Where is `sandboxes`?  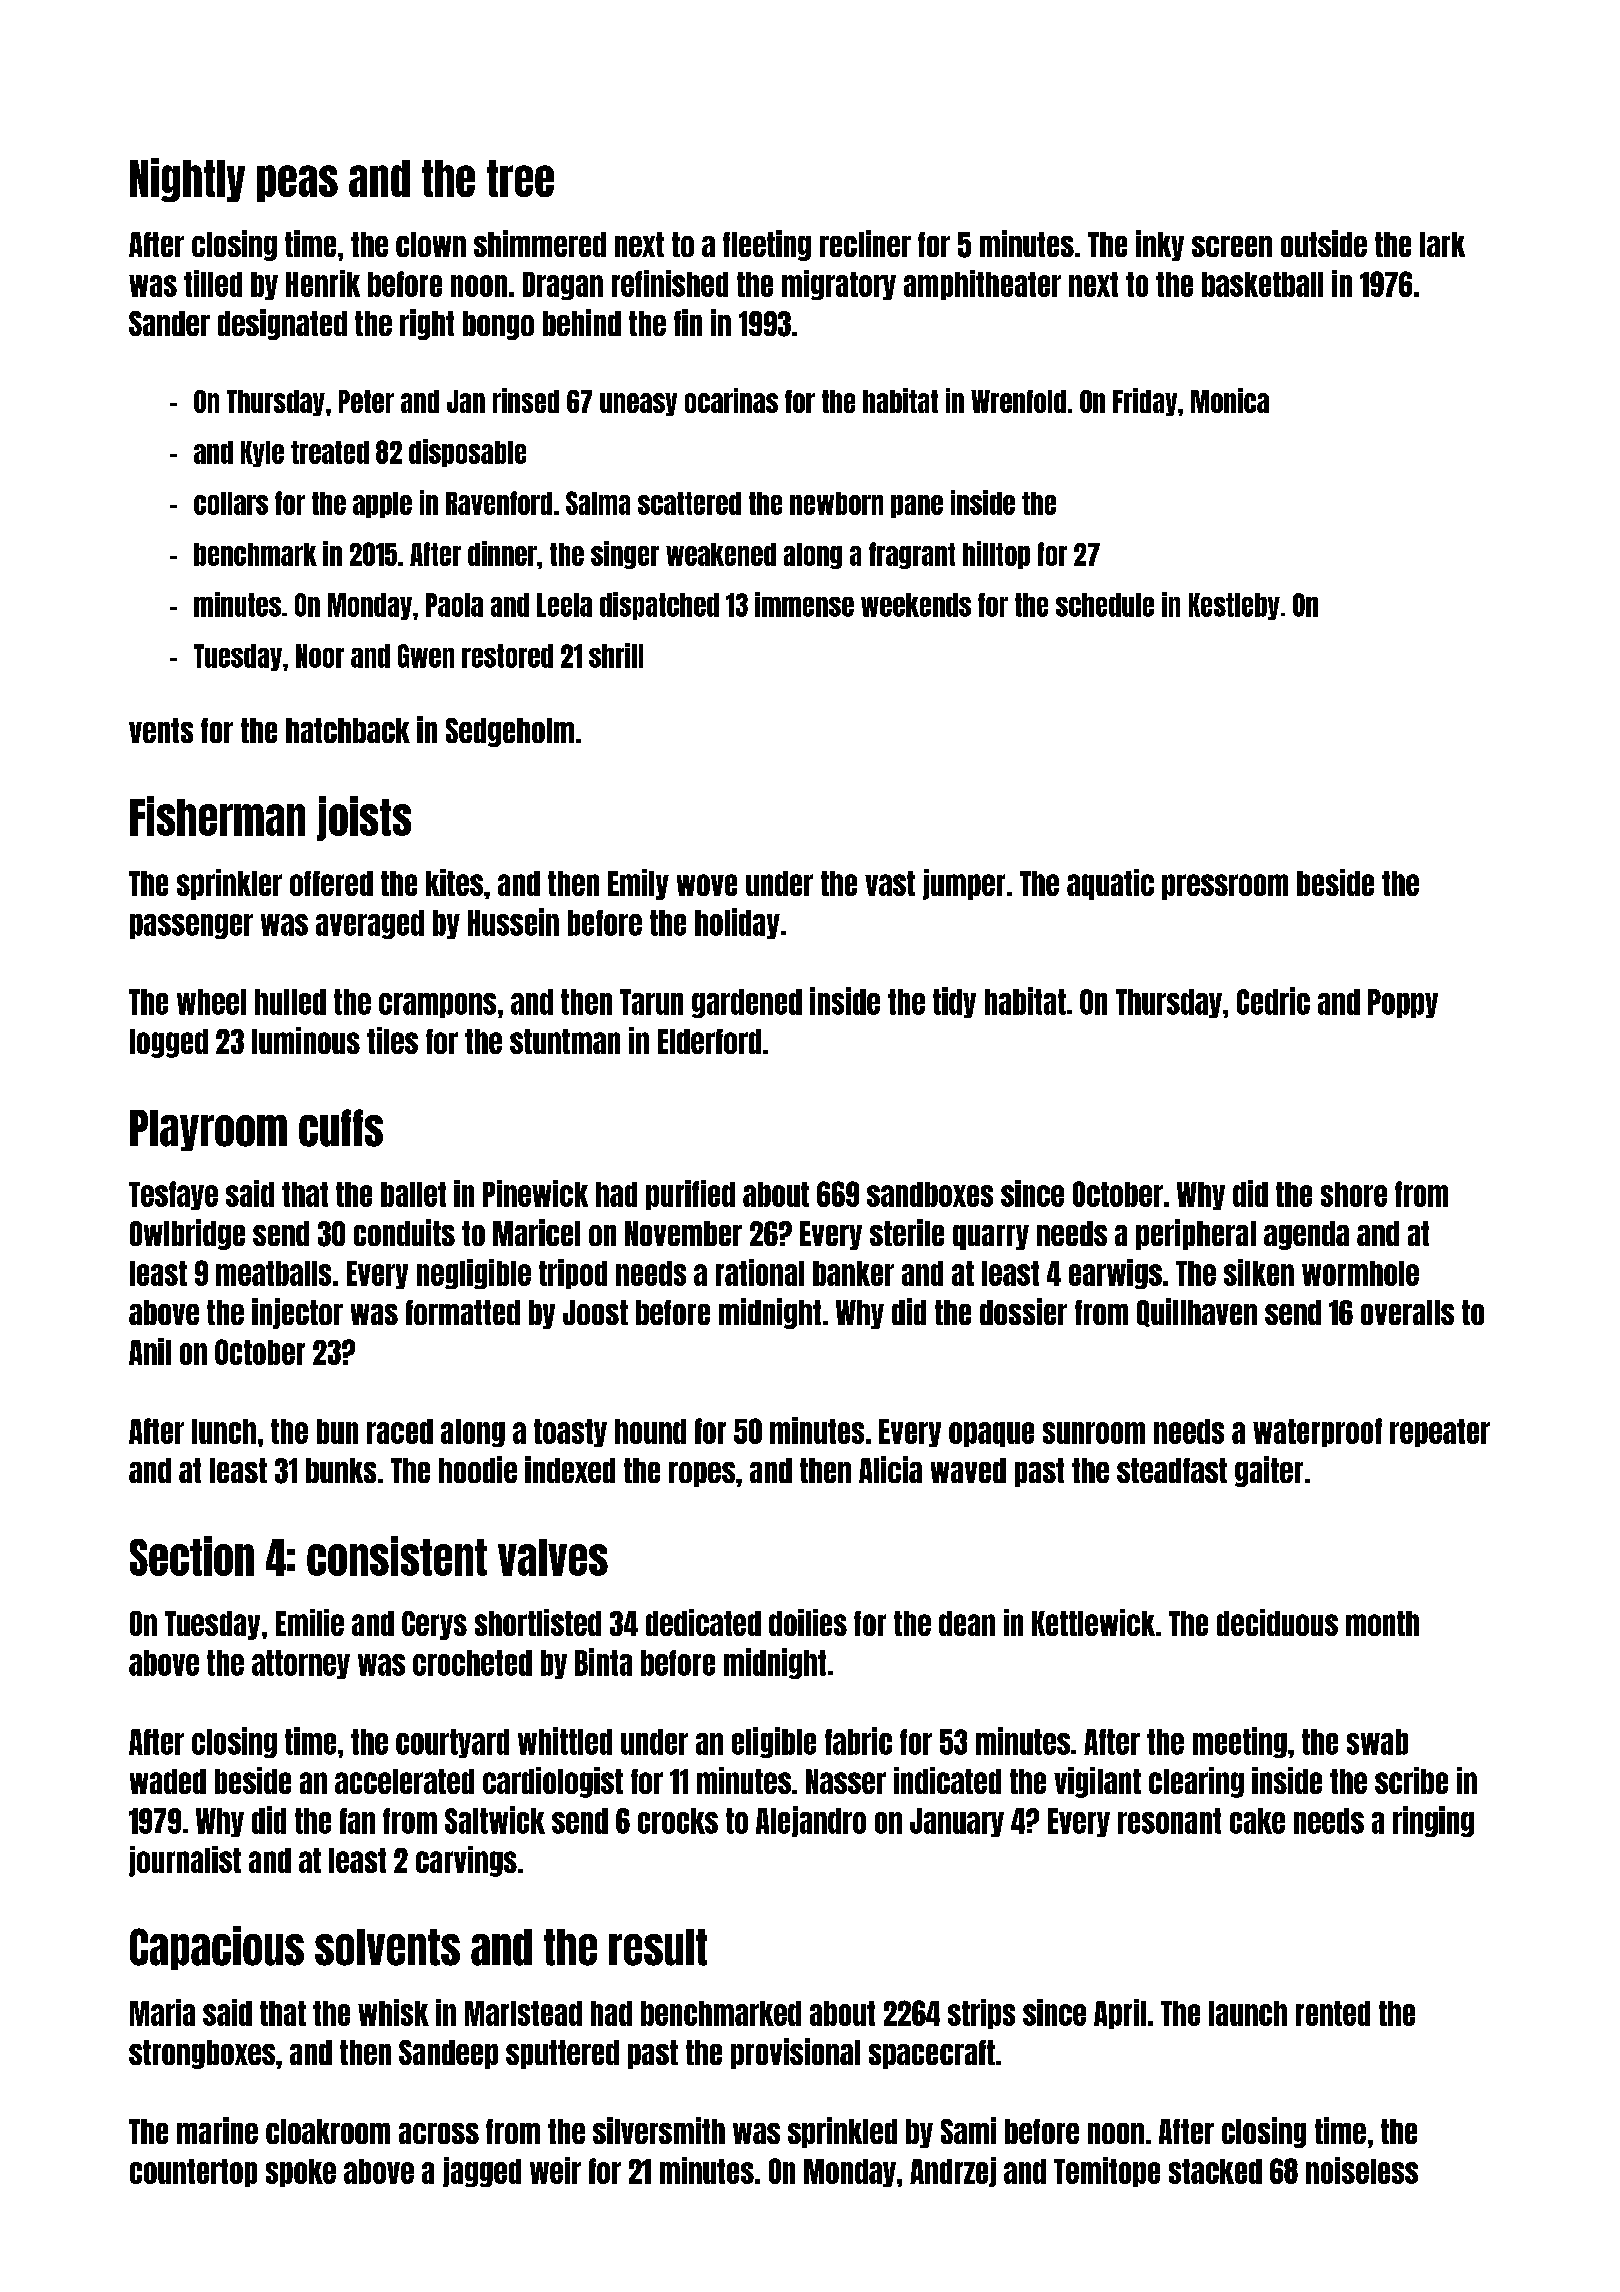 sandboxes is located at coordinates (930, 1194).
